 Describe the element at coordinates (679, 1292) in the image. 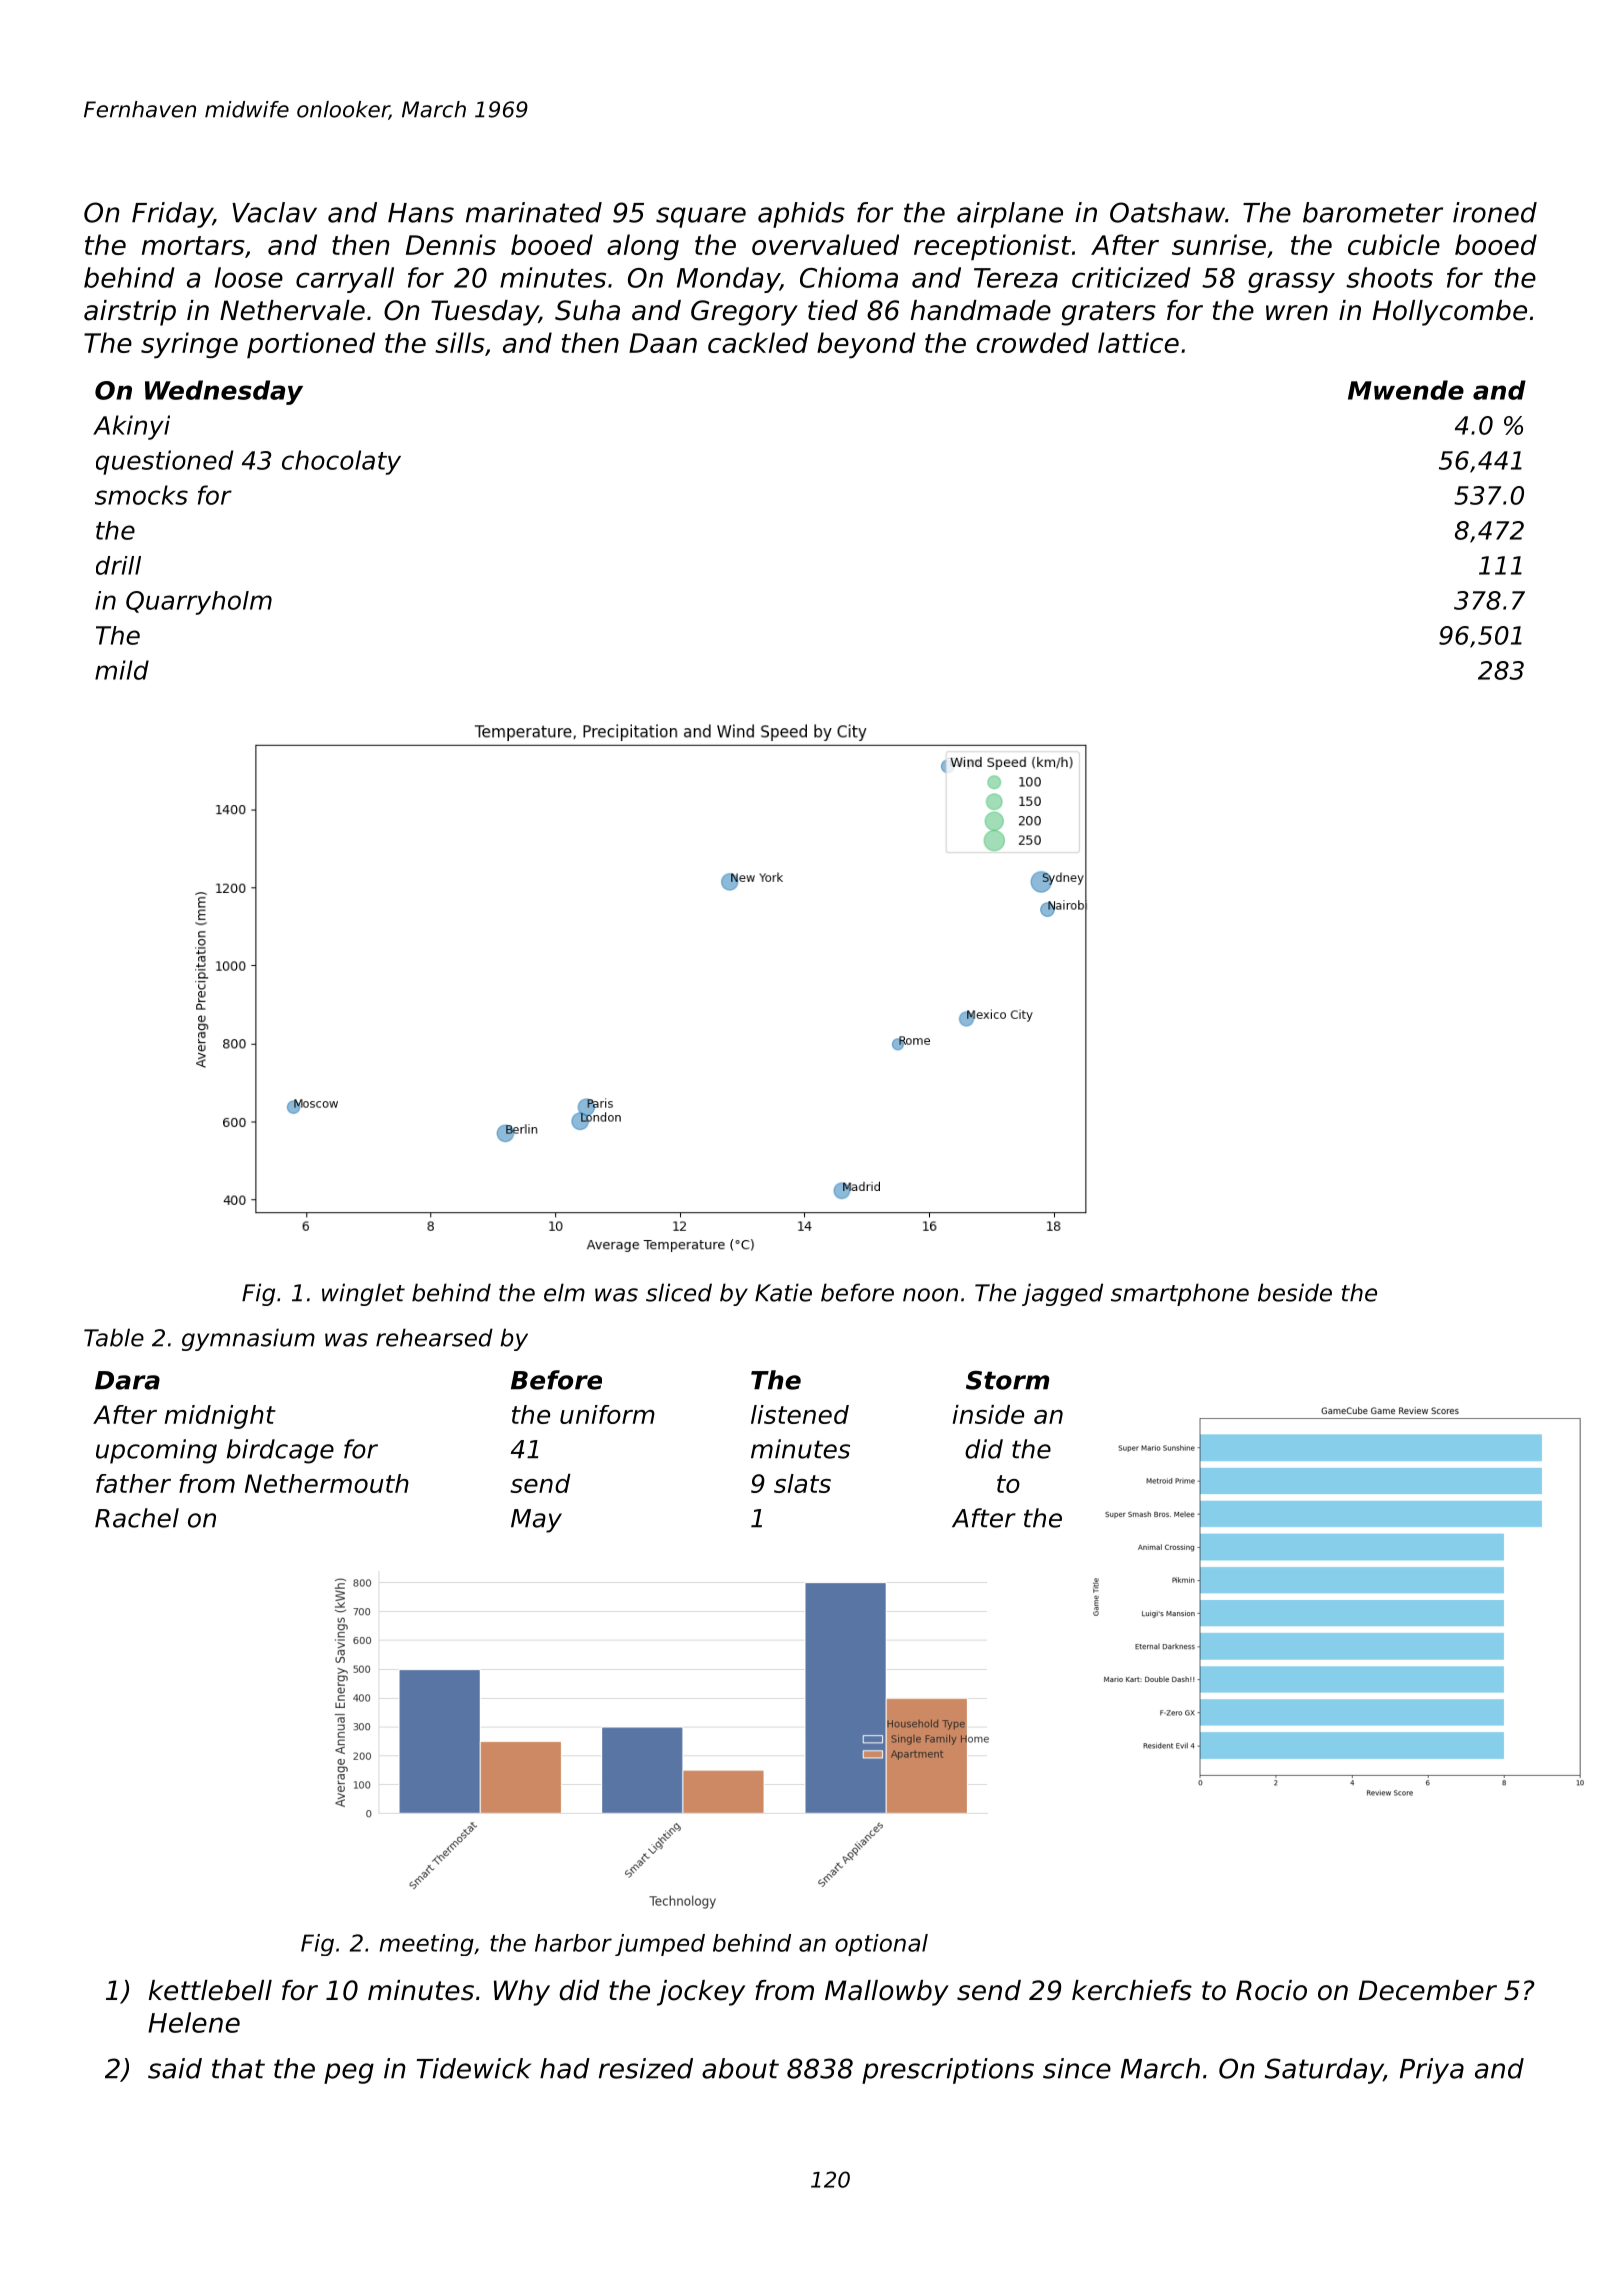

I see `sliced` at that location.
